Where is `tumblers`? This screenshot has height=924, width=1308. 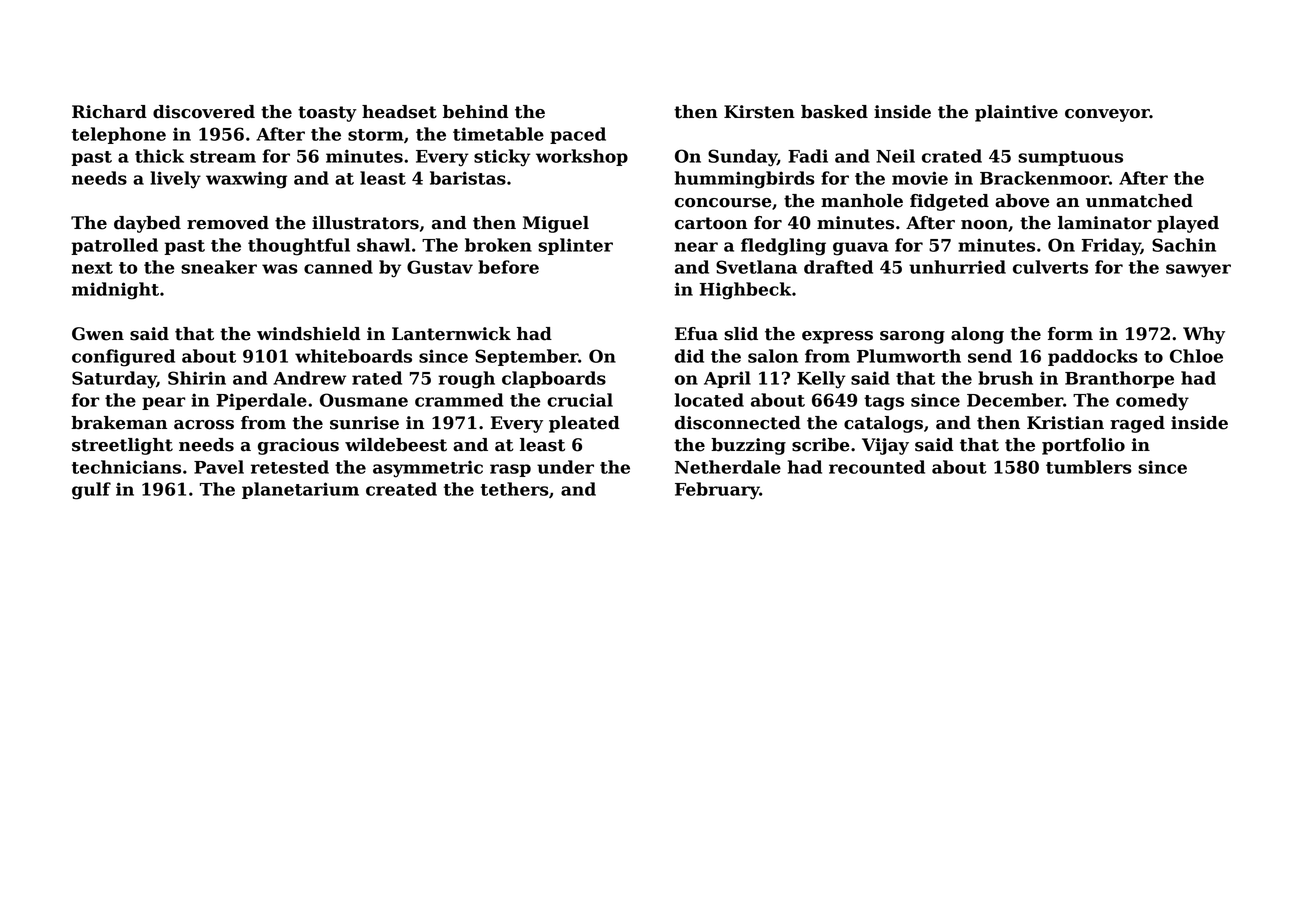 tumblers is located at coordinates (1089, 467).
